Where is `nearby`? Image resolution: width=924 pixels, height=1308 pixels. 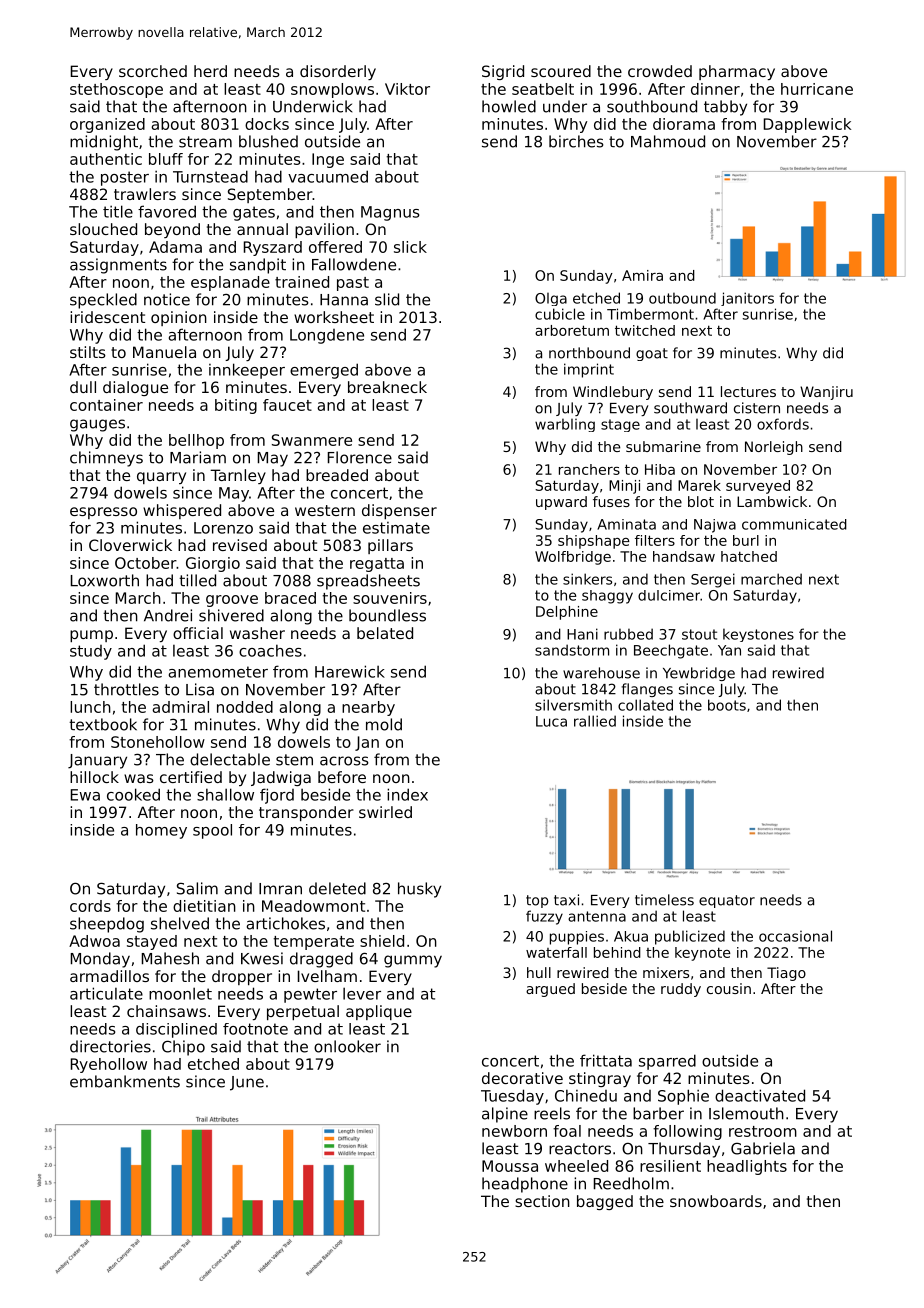 nearby is located at coordinates (368, 708).
